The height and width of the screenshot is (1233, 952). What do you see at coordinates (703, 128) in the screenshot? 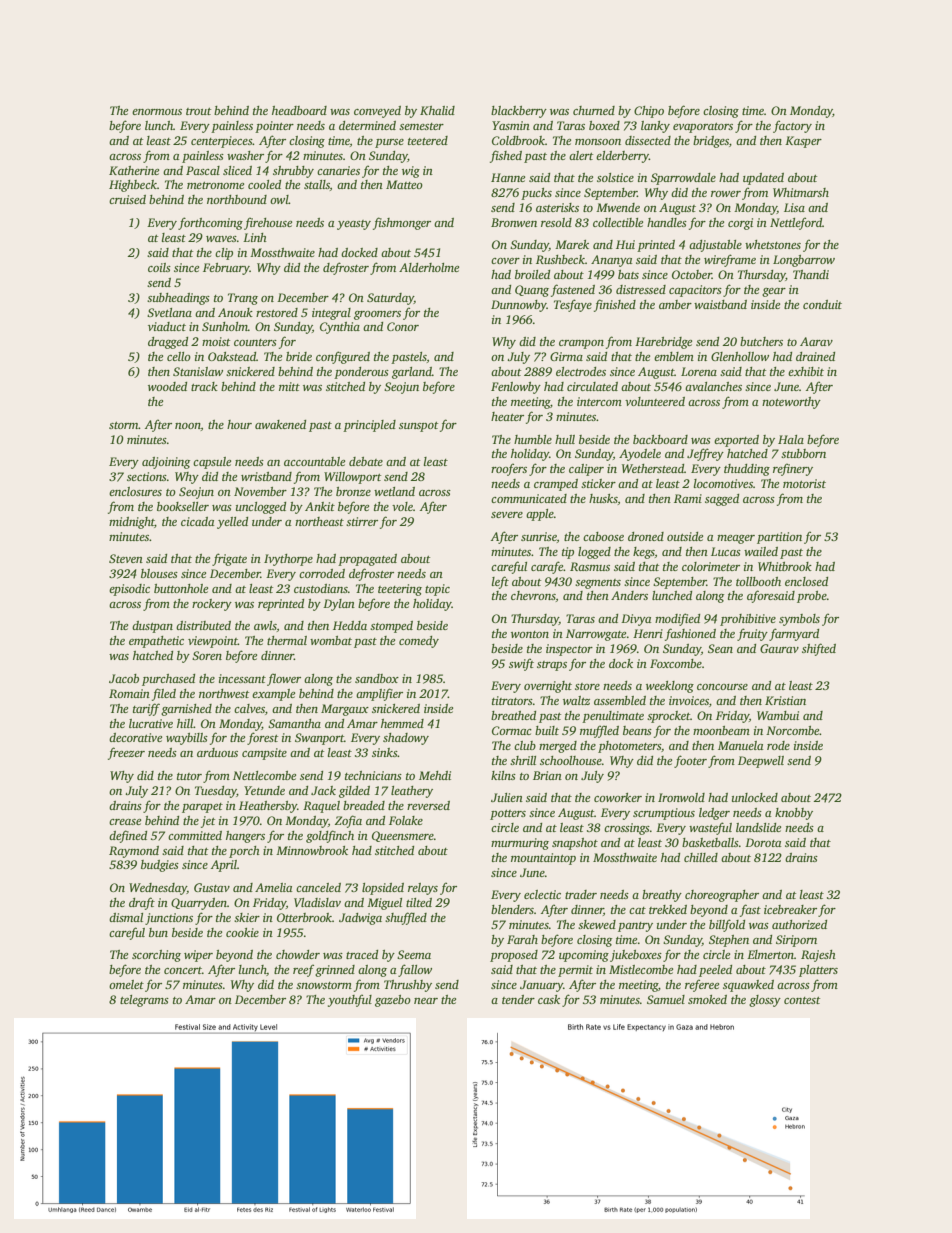
I see `evaporators` at bounding box center [703, 128].
